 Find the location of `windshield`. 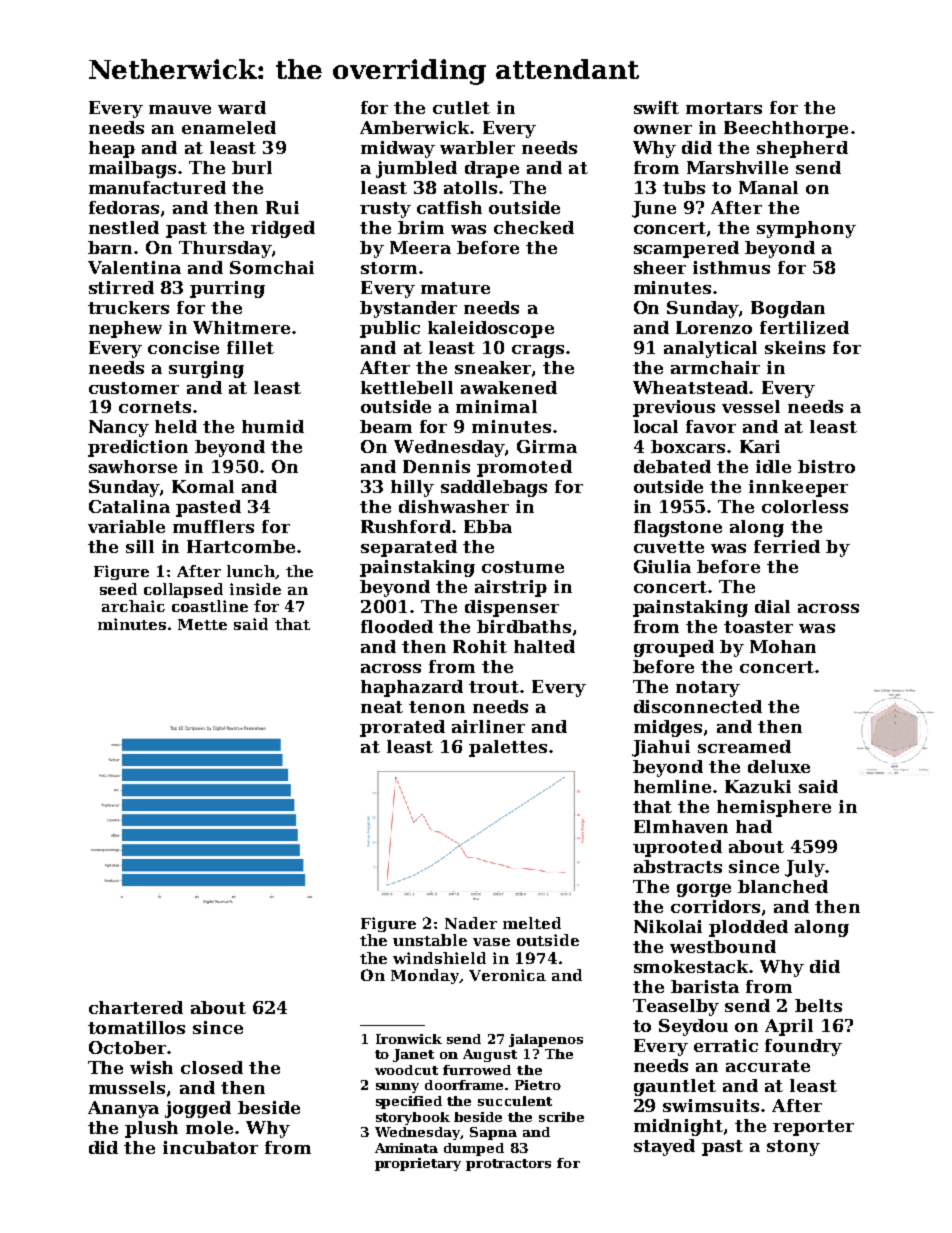

windshield is located at coordinates (439, 958).
